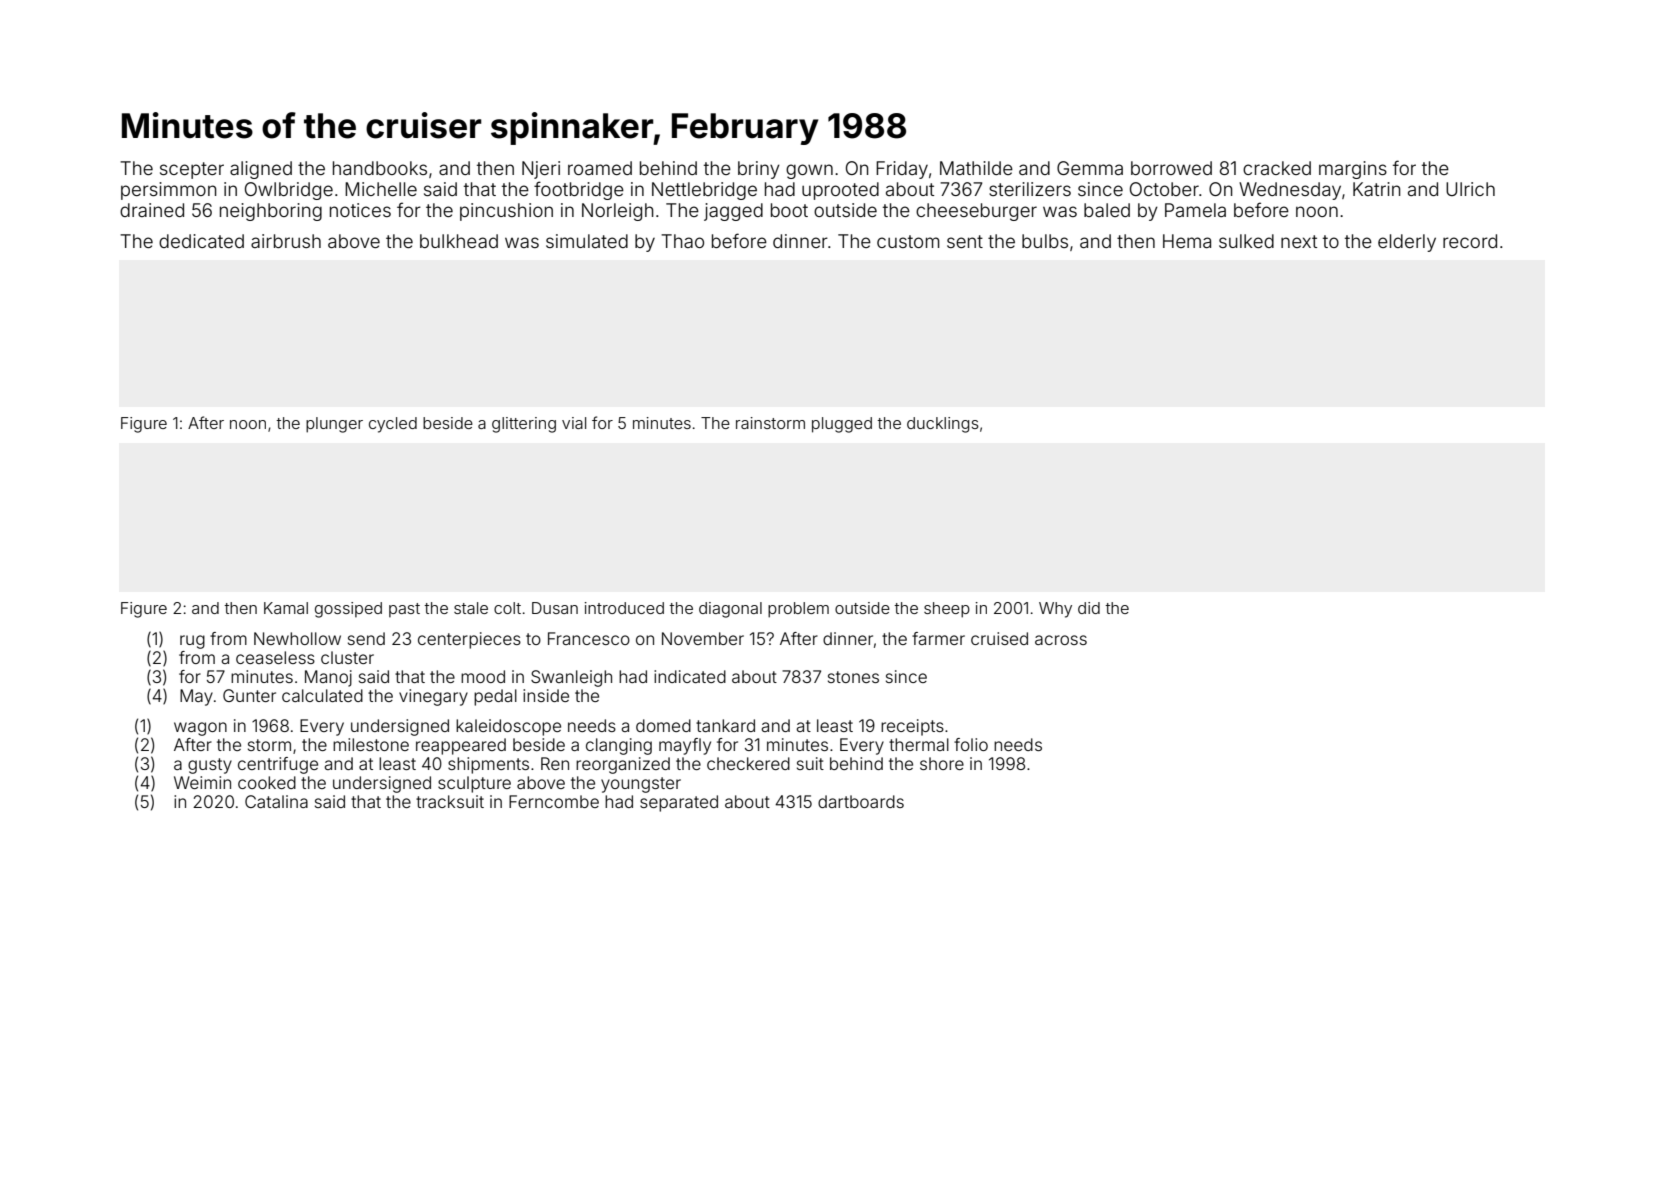 The height and width of the page is (1178, 1665). Describe the element at coordinates (902, 170) in the page. I see `Friday` at that location.
